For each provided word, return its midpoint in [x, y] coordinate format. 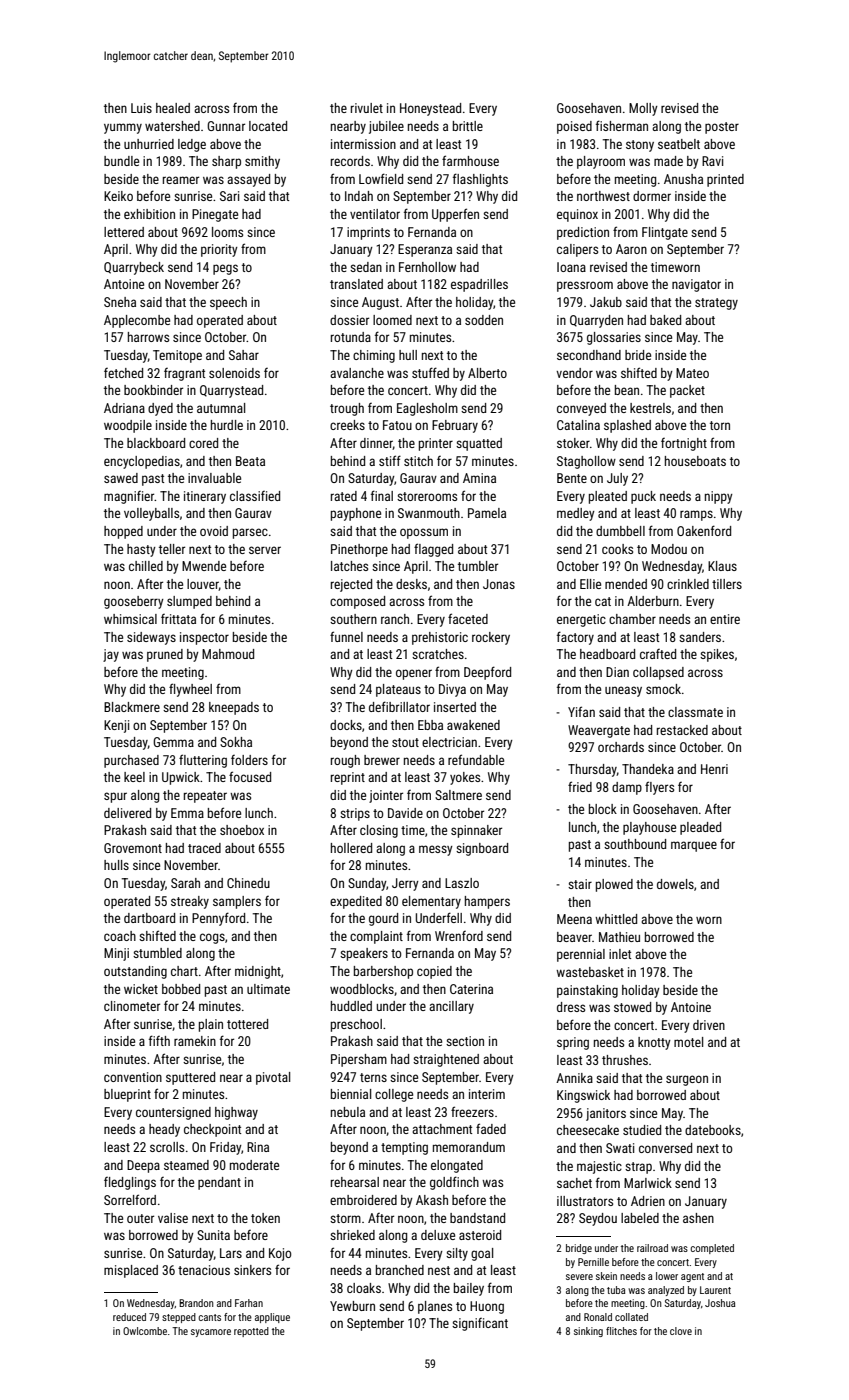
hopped [123, 532]
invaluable [214, 478]
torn [720, 425]
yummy [123, 128]
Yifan [581, 711]
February [455, 426]
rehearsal [355, 1182]
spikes [717, 655]
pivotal [273, 1078]
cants [209, 1317]
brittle [468, 126]
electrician [449, 742]
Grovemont [133, 848]
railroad [652, 1248]
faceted [468, 618]
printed [725, 180]
